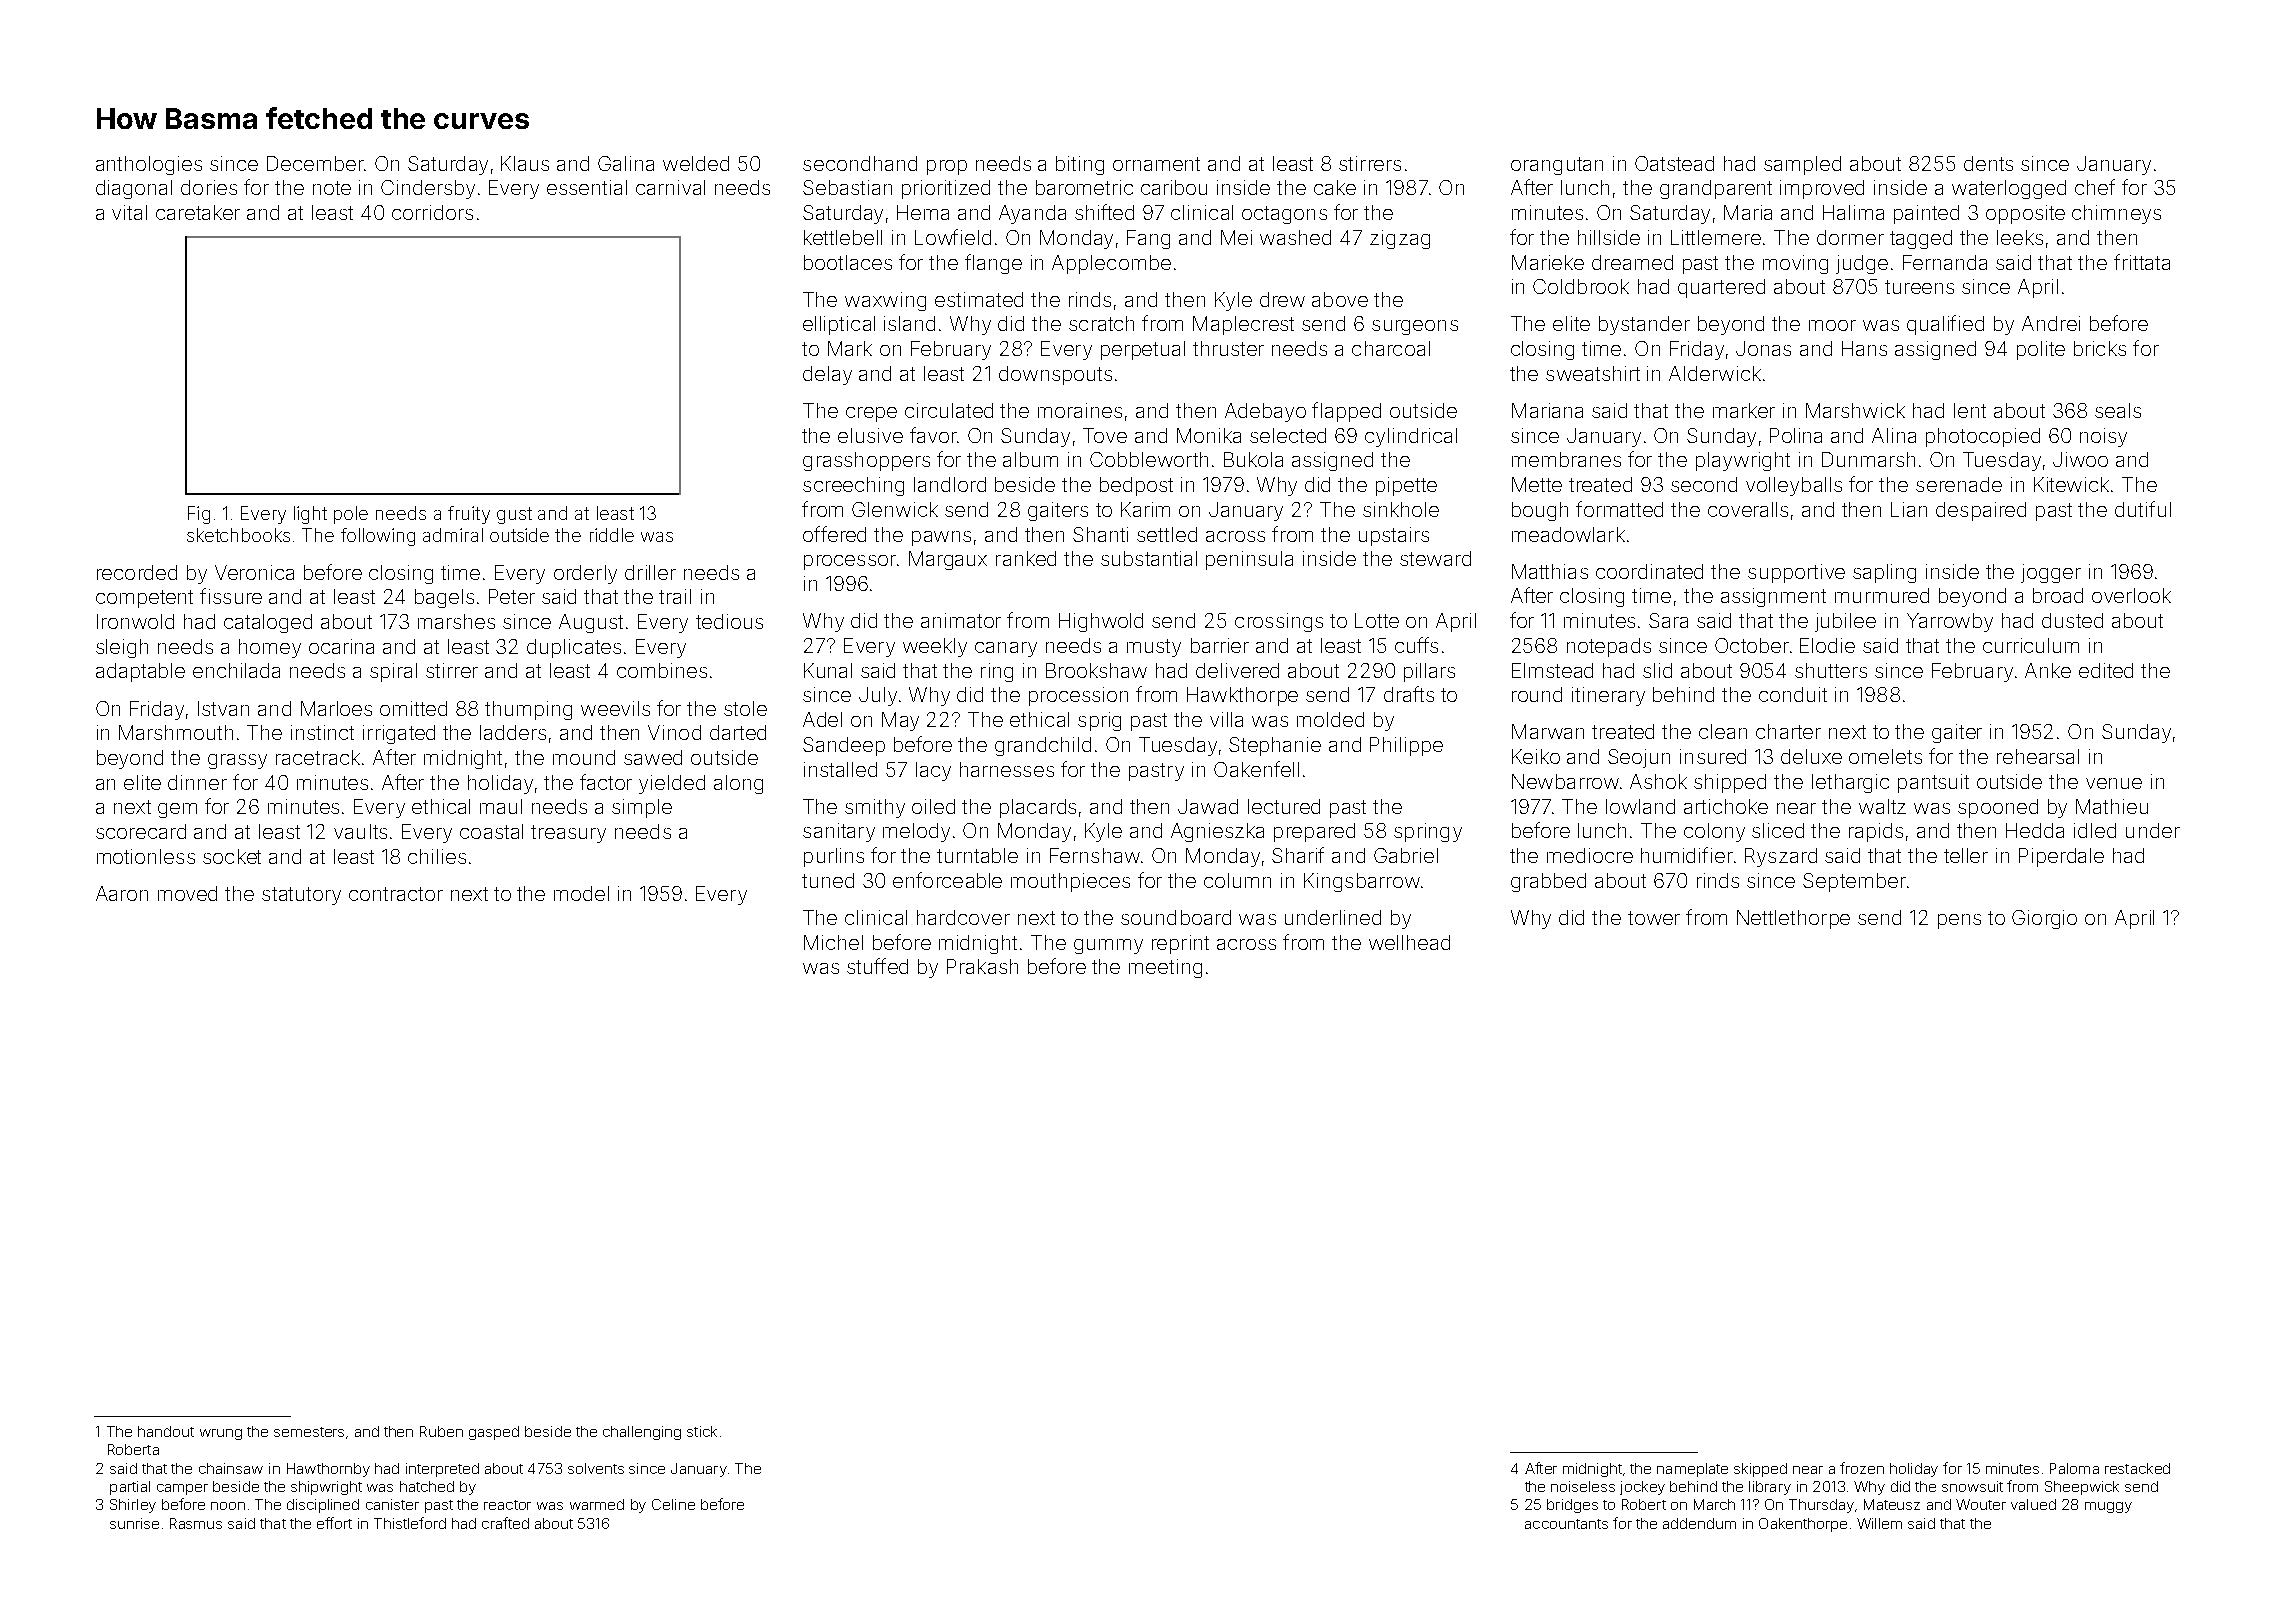 The height and width of the page is (1614, 2282). I want to click on vital, so click(129, 212).
